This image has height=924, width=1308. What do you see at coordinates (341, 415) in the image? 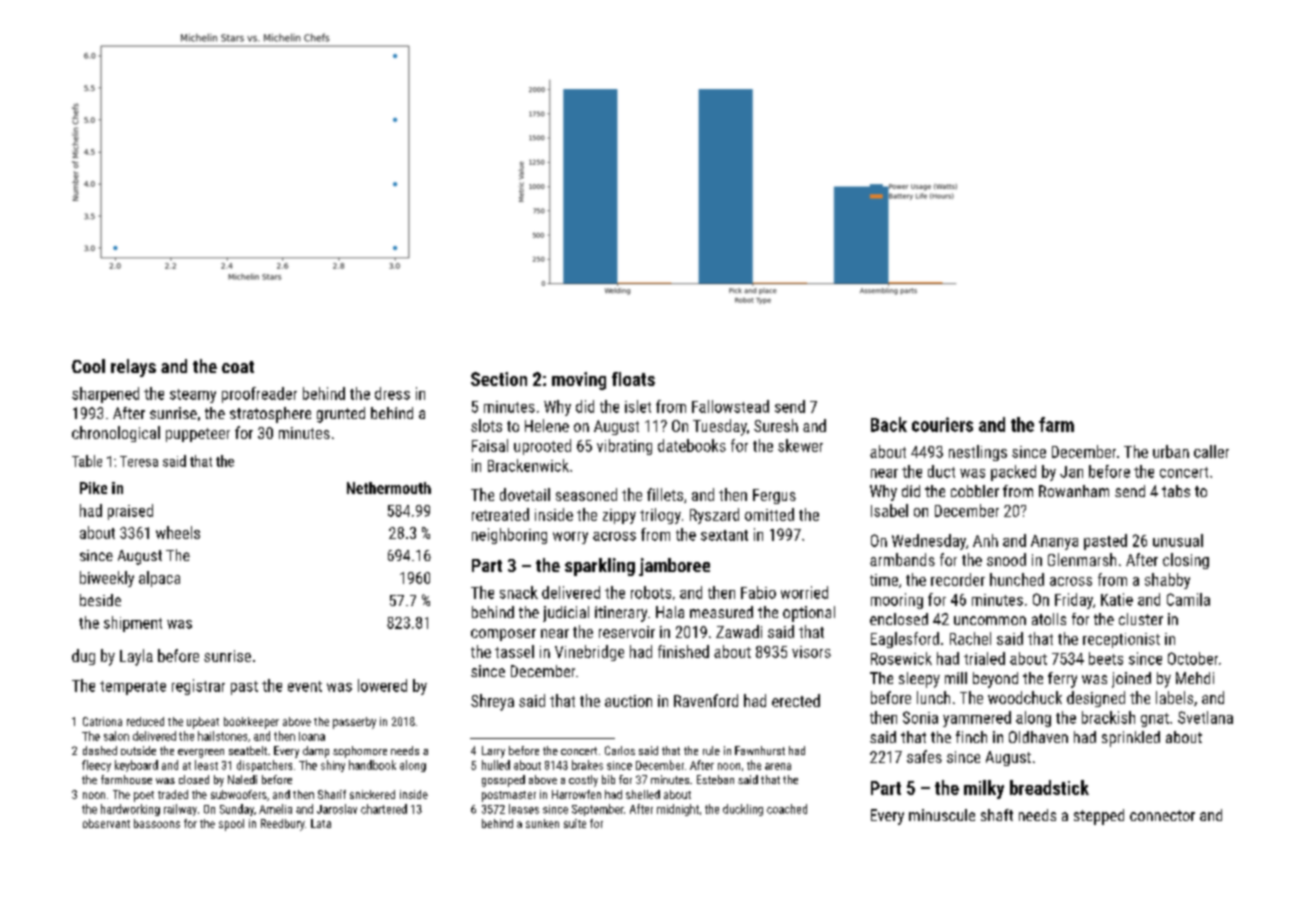
I see `grunted` at bounding box center [341, 415].
